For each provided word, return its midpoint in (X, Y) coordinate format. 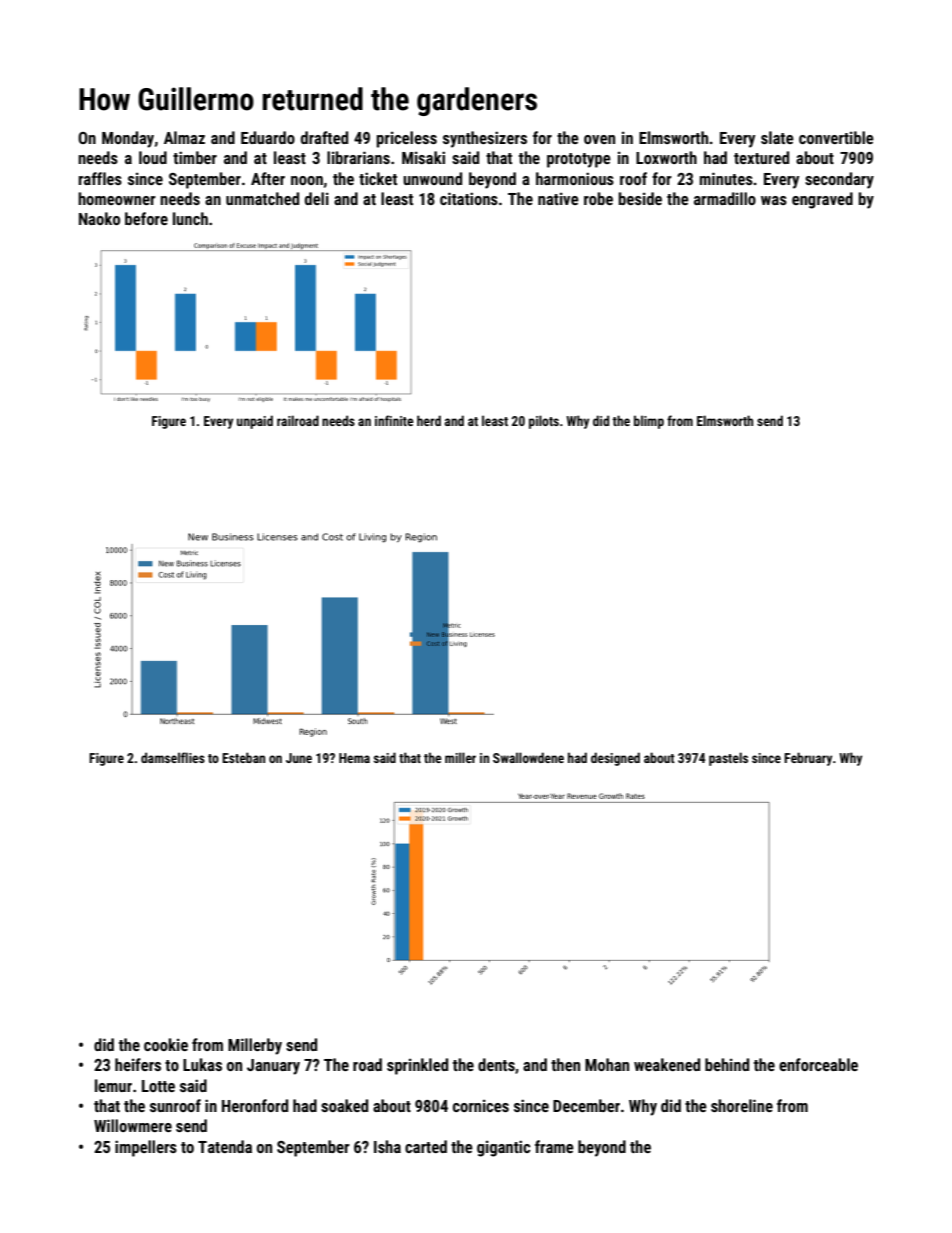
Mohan (607, 1064)
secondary (839, 180)
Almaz (184, 137)
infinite (394, 420)
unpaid (255, 422)
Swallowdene (528, 757)
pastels (728, 759)
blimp (649, 422)
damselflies (173, 757)
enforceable (818, 1064)
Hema (354, 758)
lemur (113, 1085)
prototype (579, 160)
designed (615, 759)
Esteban (243, 757)
